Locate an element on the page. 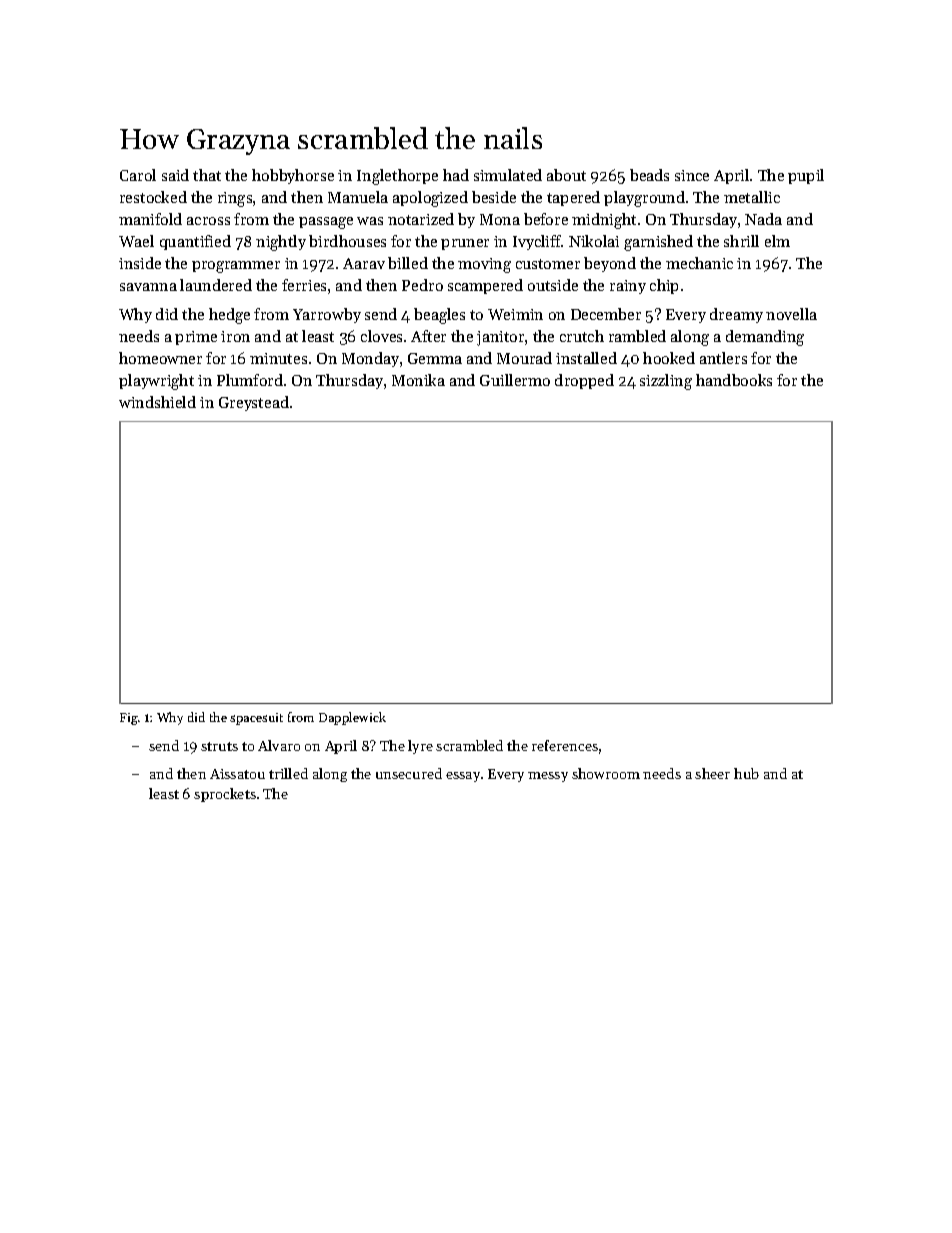  about is located at coordinates (566, 175).
